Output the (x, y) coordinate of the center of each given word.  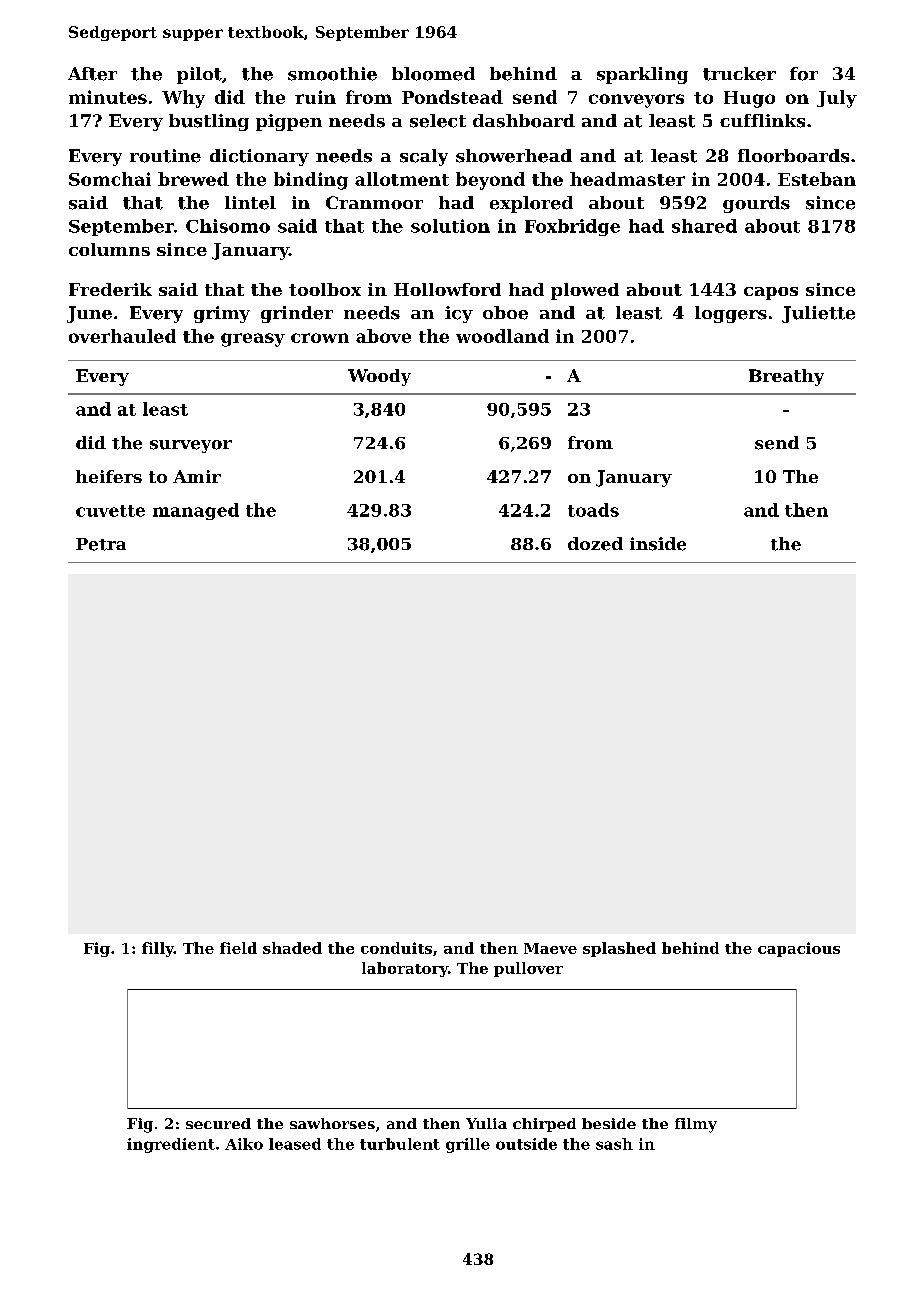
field (238, 948)
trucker (739, 74)
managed (196, 511)
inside (658, 544)
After (92, 74)
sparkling (642, 75)
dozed (595, 544)
